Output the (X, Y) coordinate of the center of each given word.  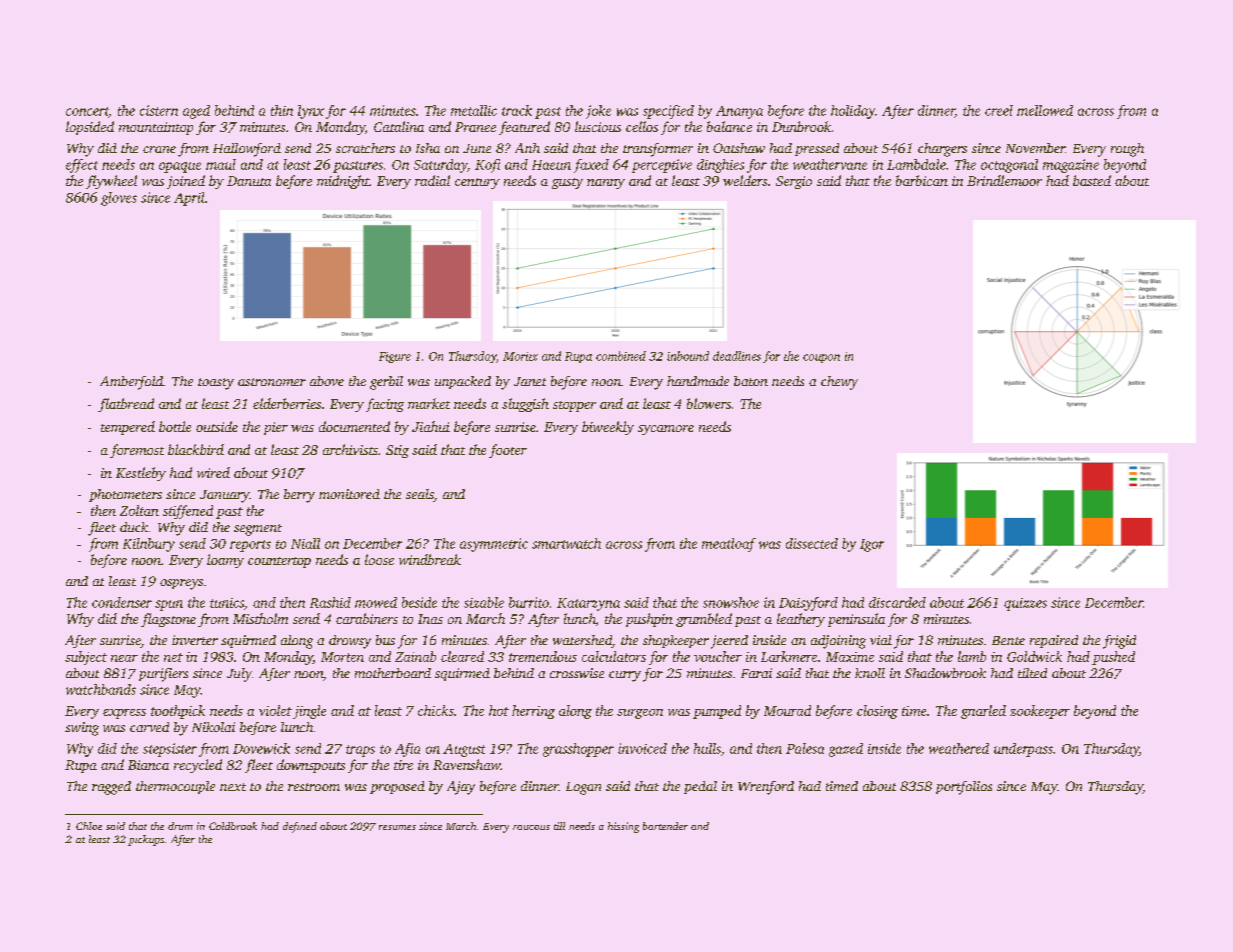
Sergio (794, 182)
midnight (343, 182)
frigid (1119, 642)
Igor (872, 545)
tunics (227, 603)
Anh (527, 148)
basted (1092, 180)
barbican (922, 180)
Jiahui (431, 426)
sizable (484, 602)
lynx (311, 112)
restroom (314, 787)
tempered (128, 428)
